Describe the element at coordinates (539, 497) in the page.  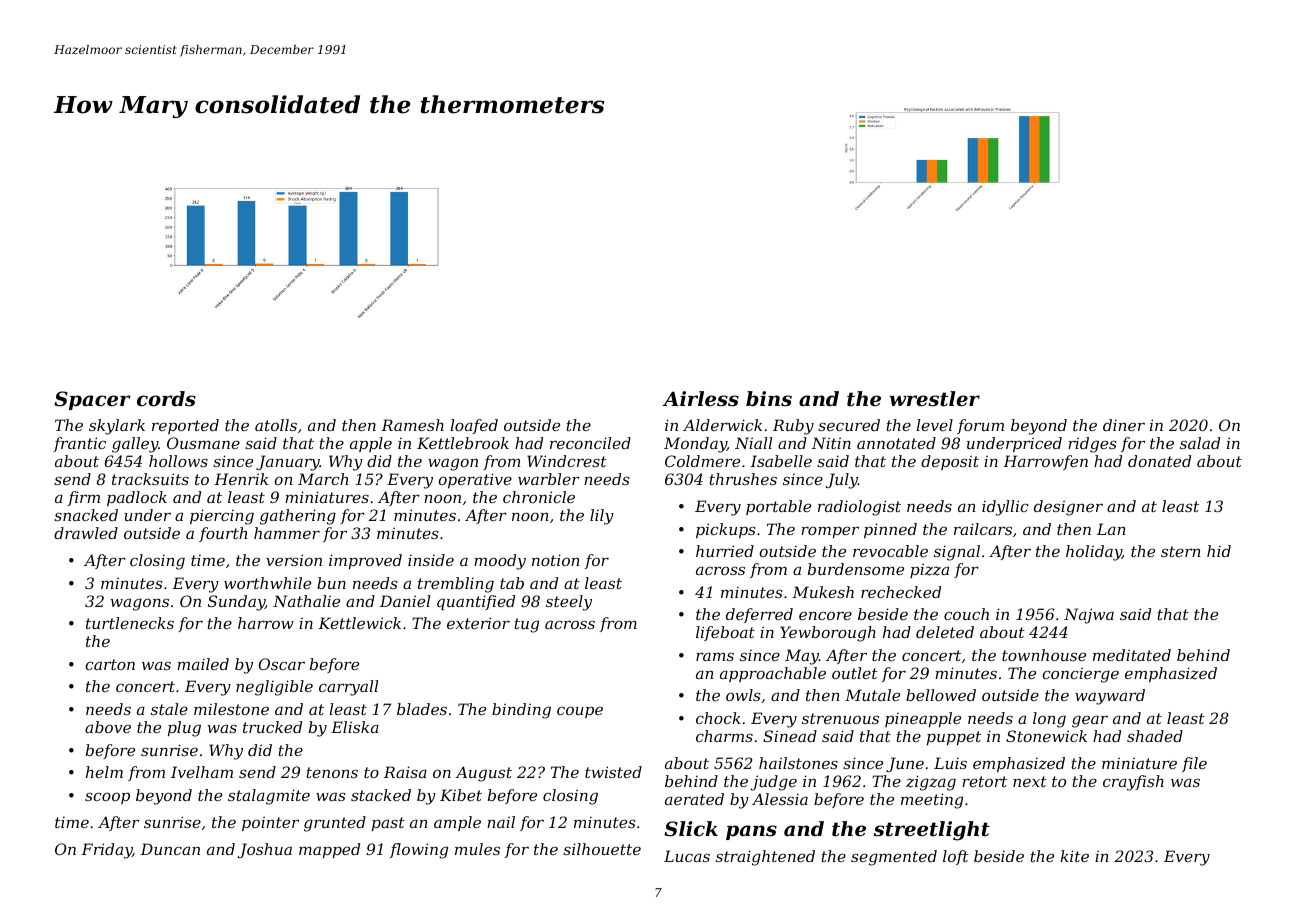
I see `chronicle` at that location.
